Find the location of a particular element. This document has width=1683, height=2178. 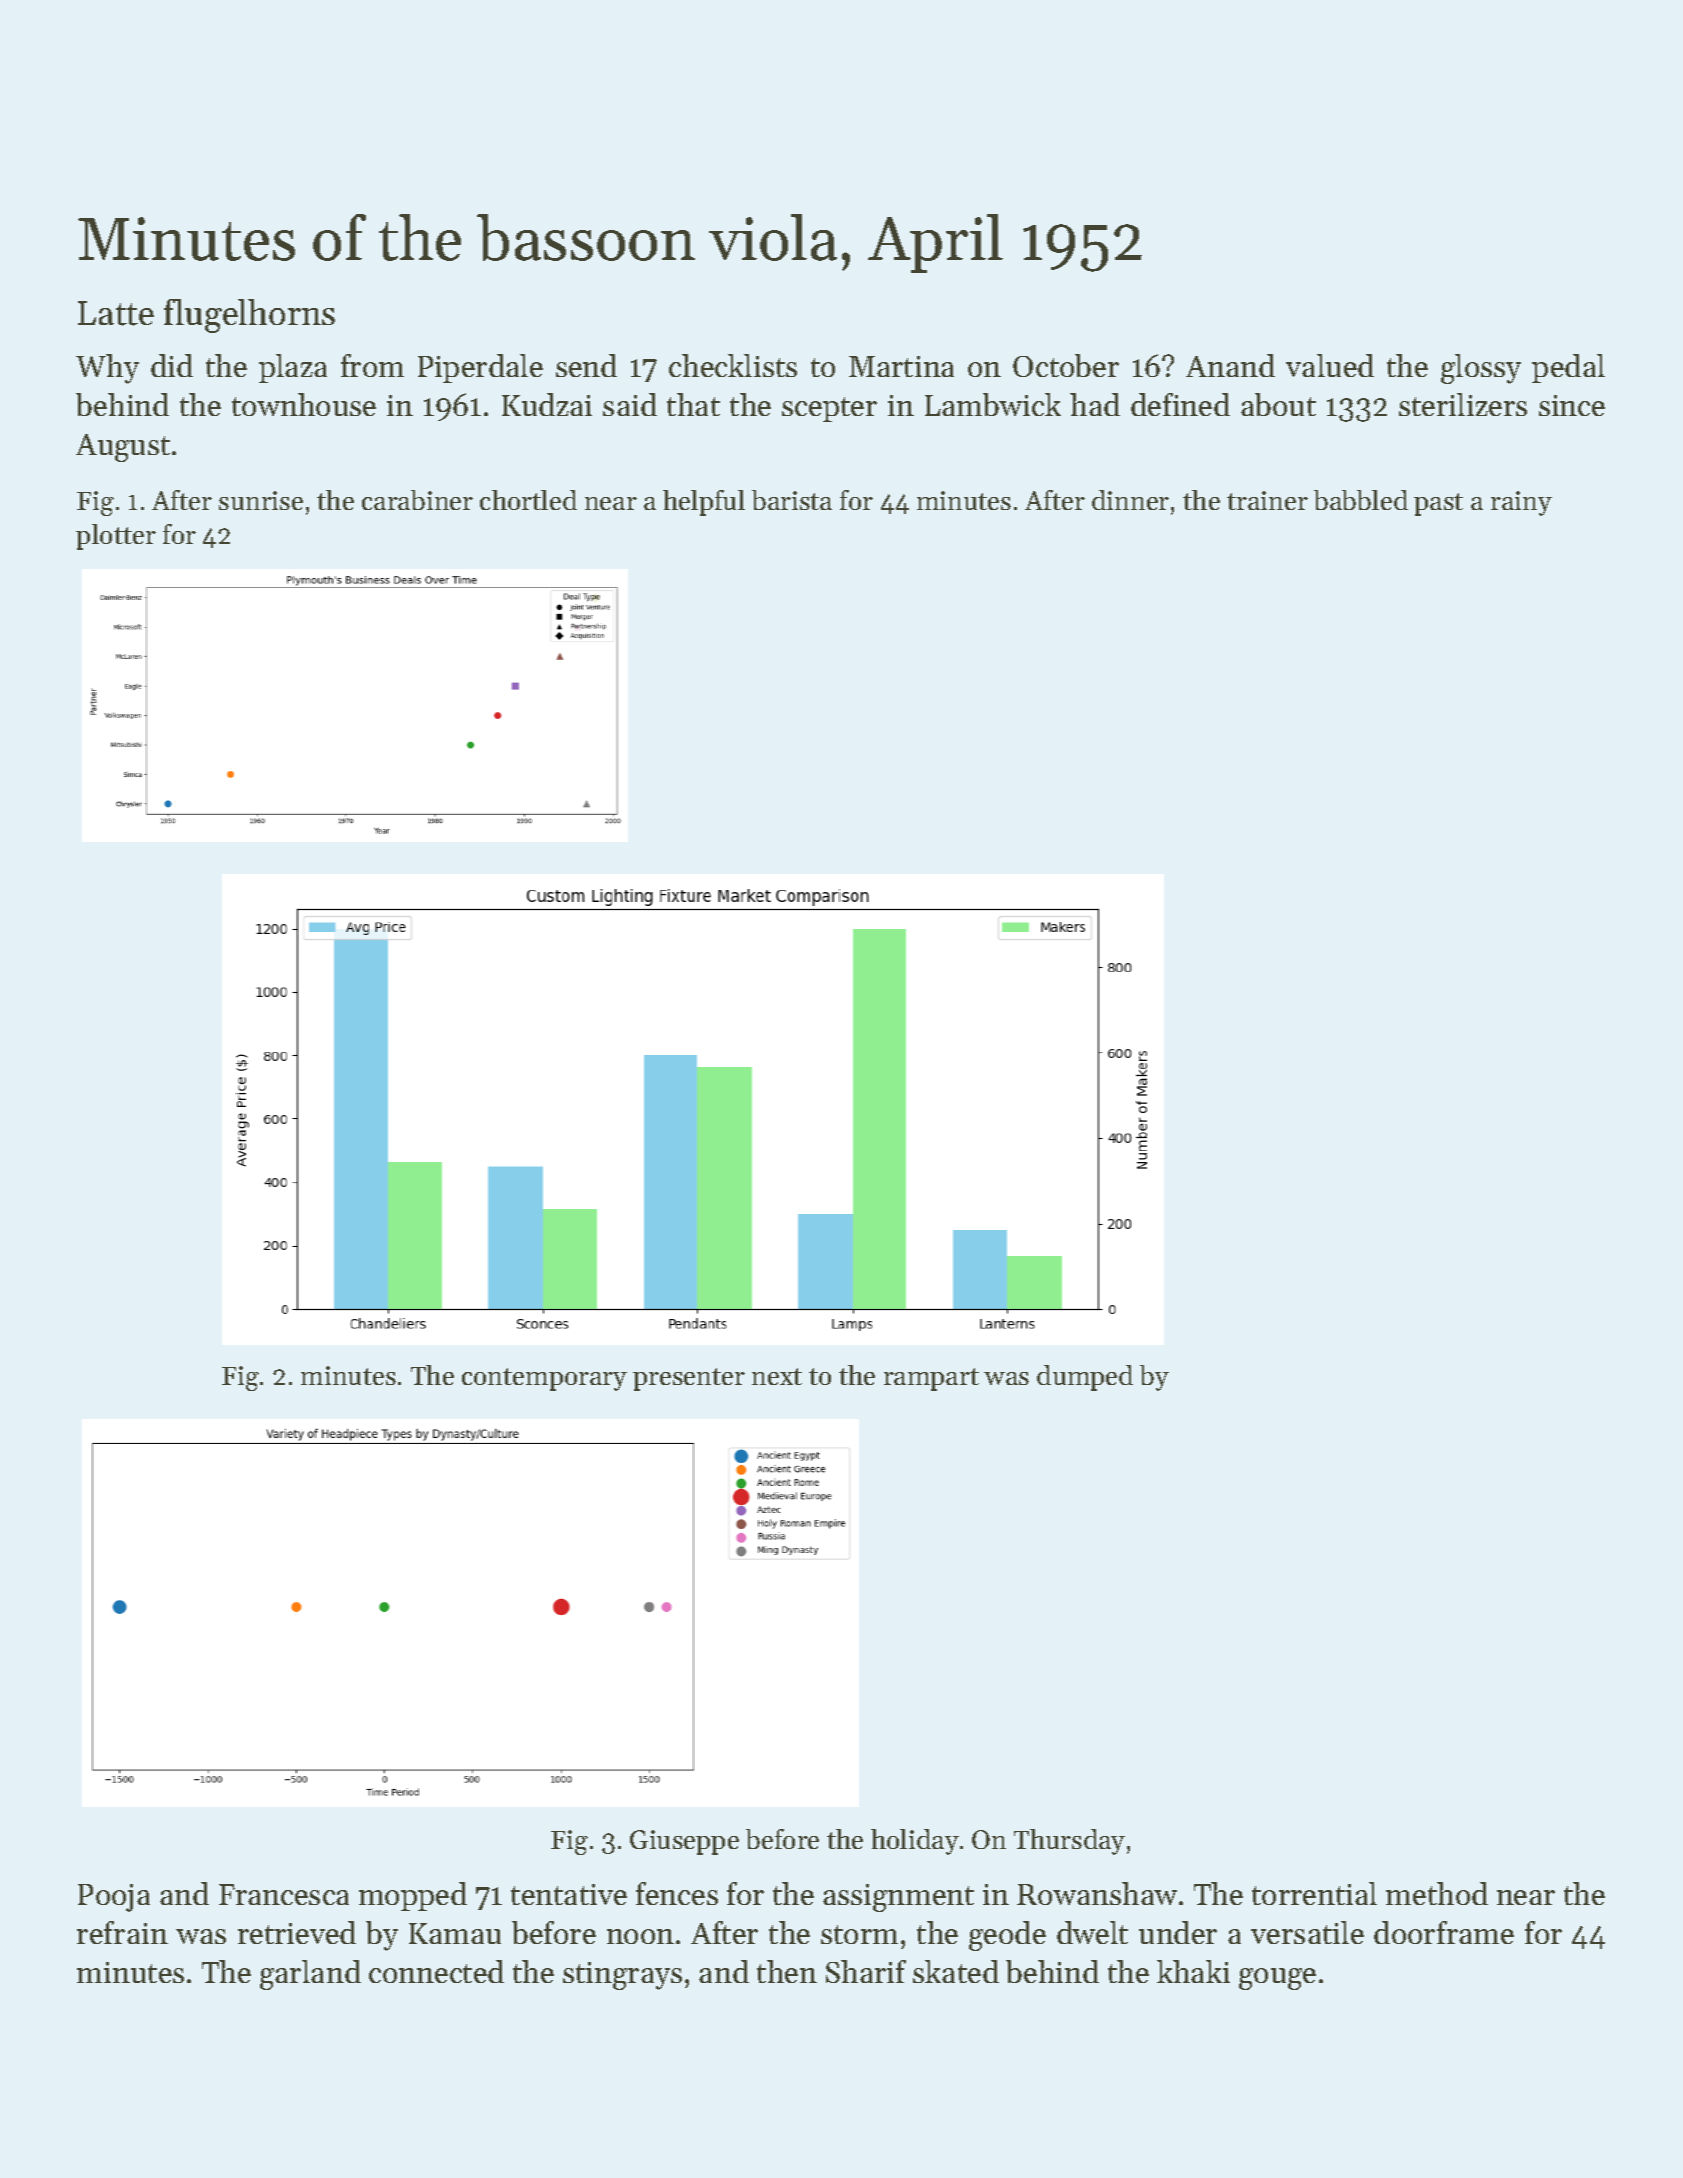

townhouse is located at coordinates (304, 404).
